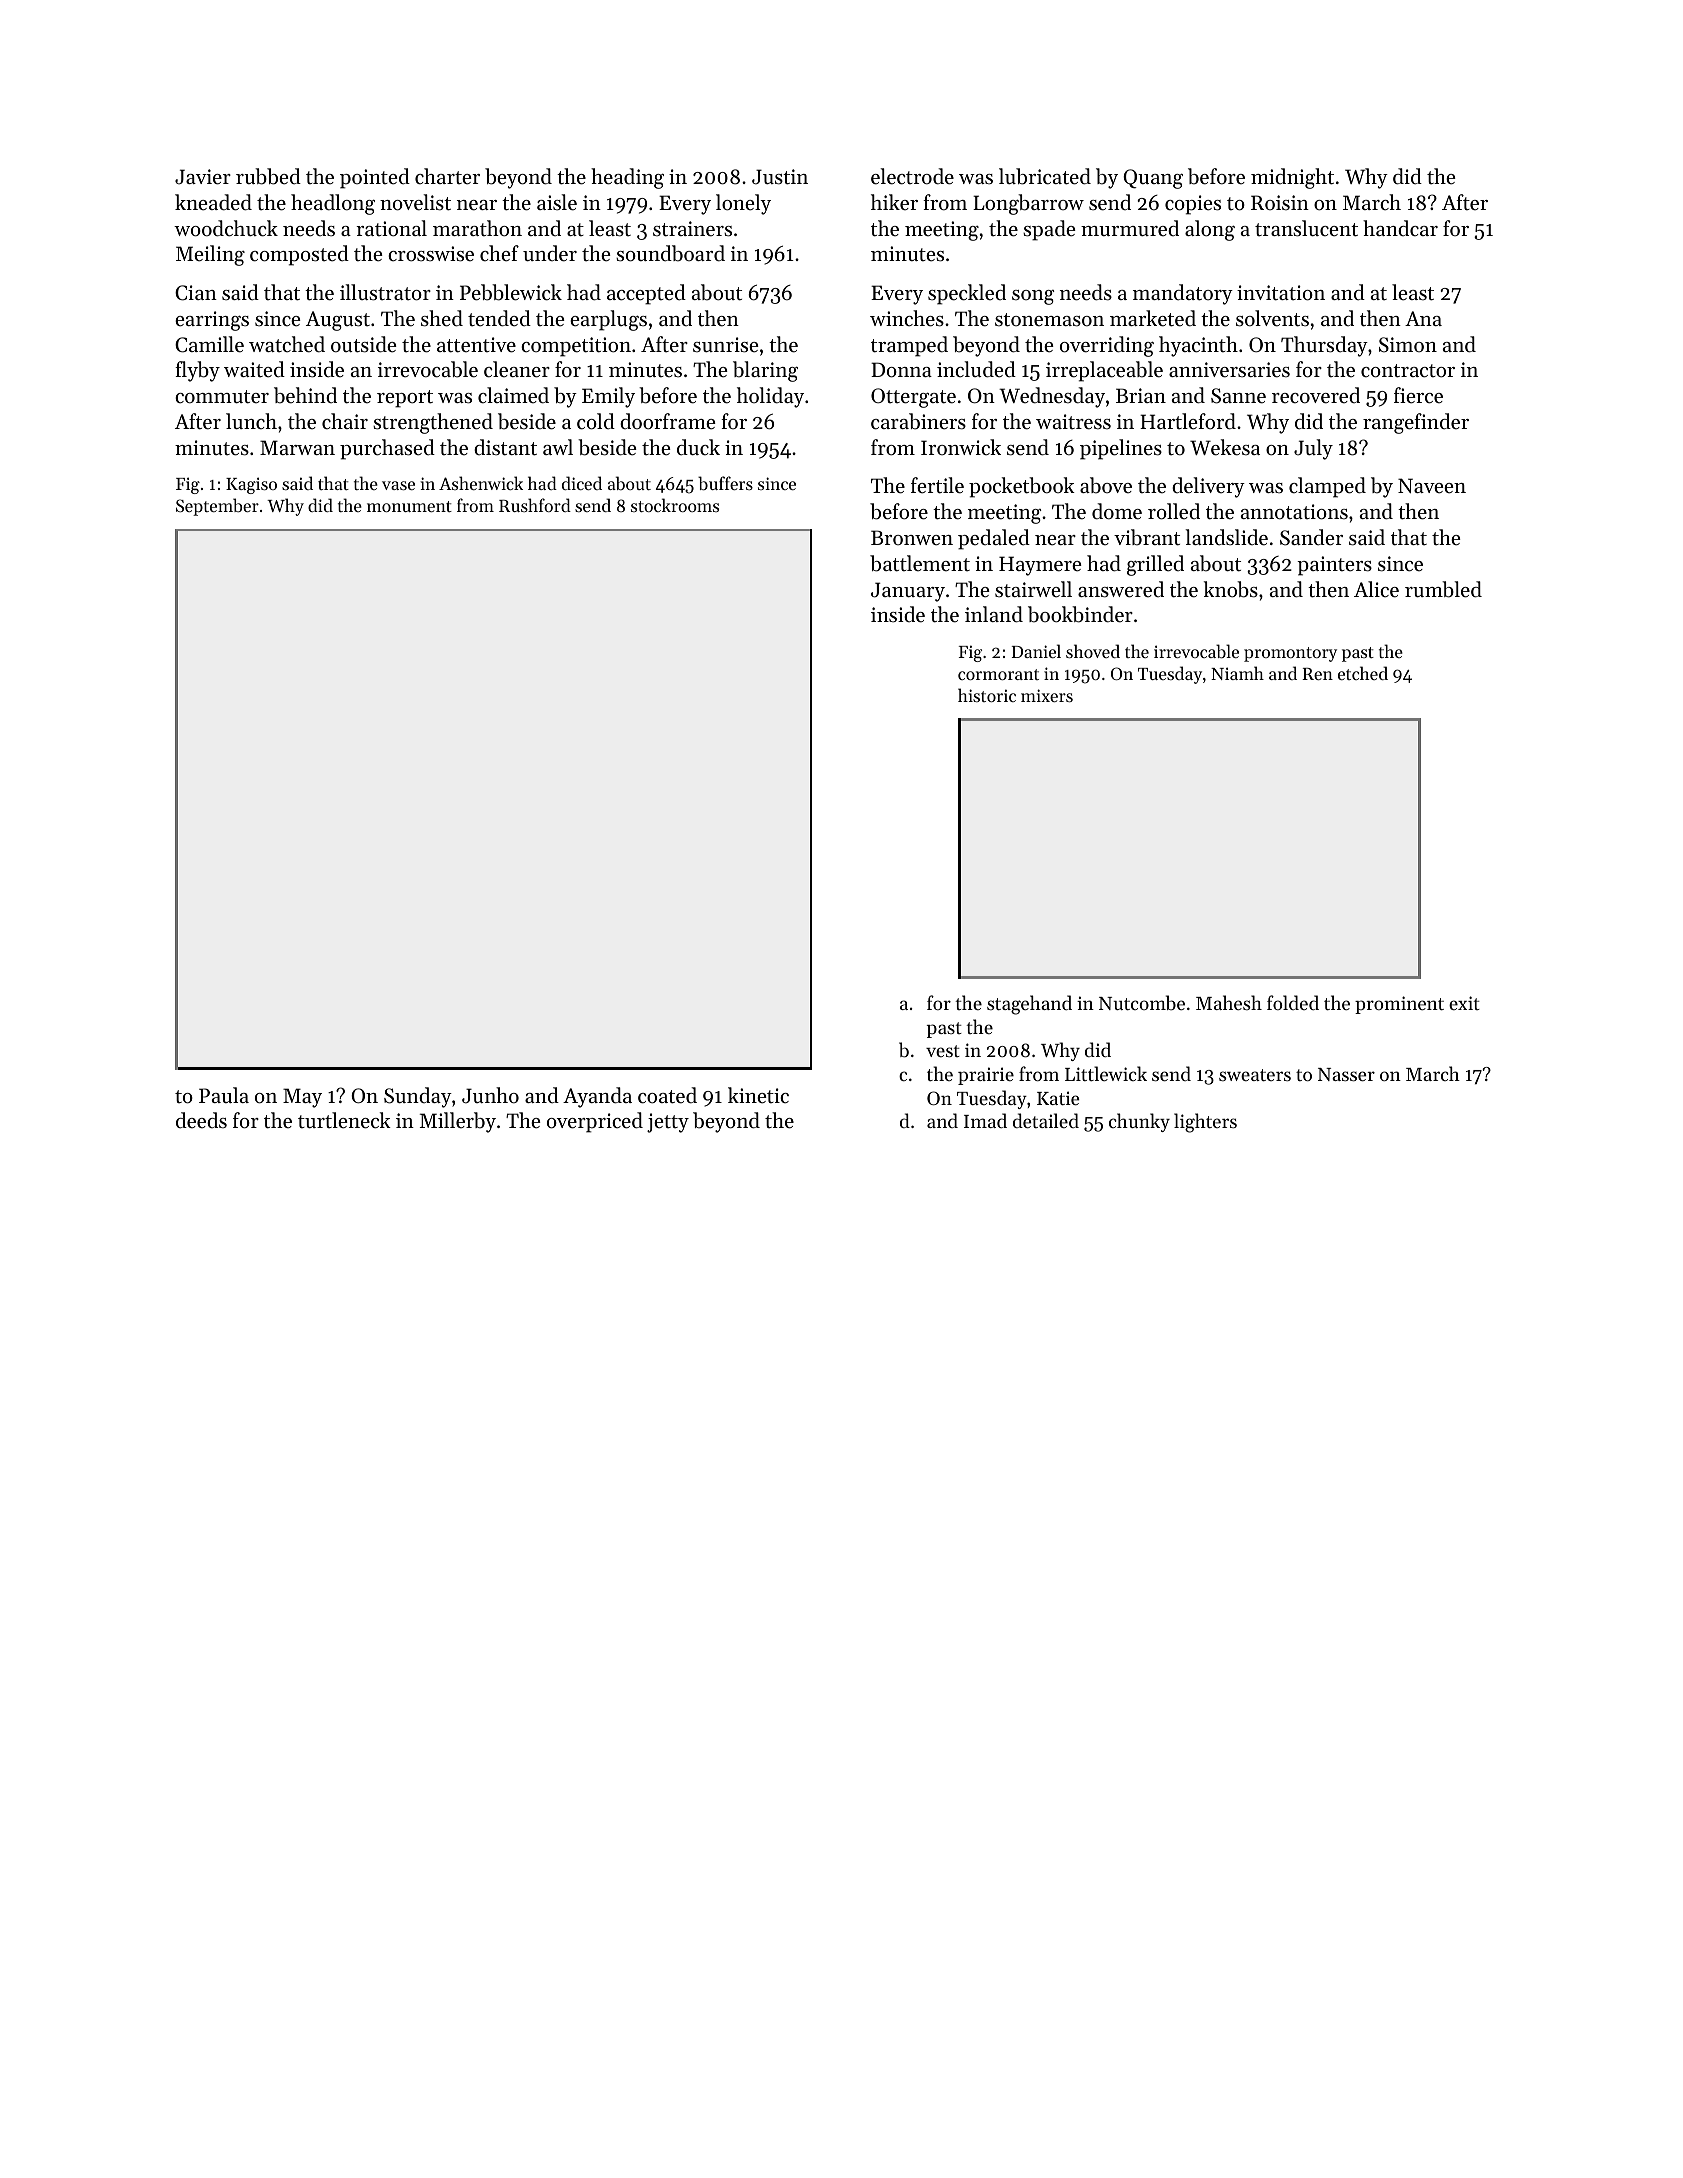 The image size is (1683, 2178). What do you see at coordinates (217, 507) in the screenshot?
I see `September` at bounding box center [217, 507].
